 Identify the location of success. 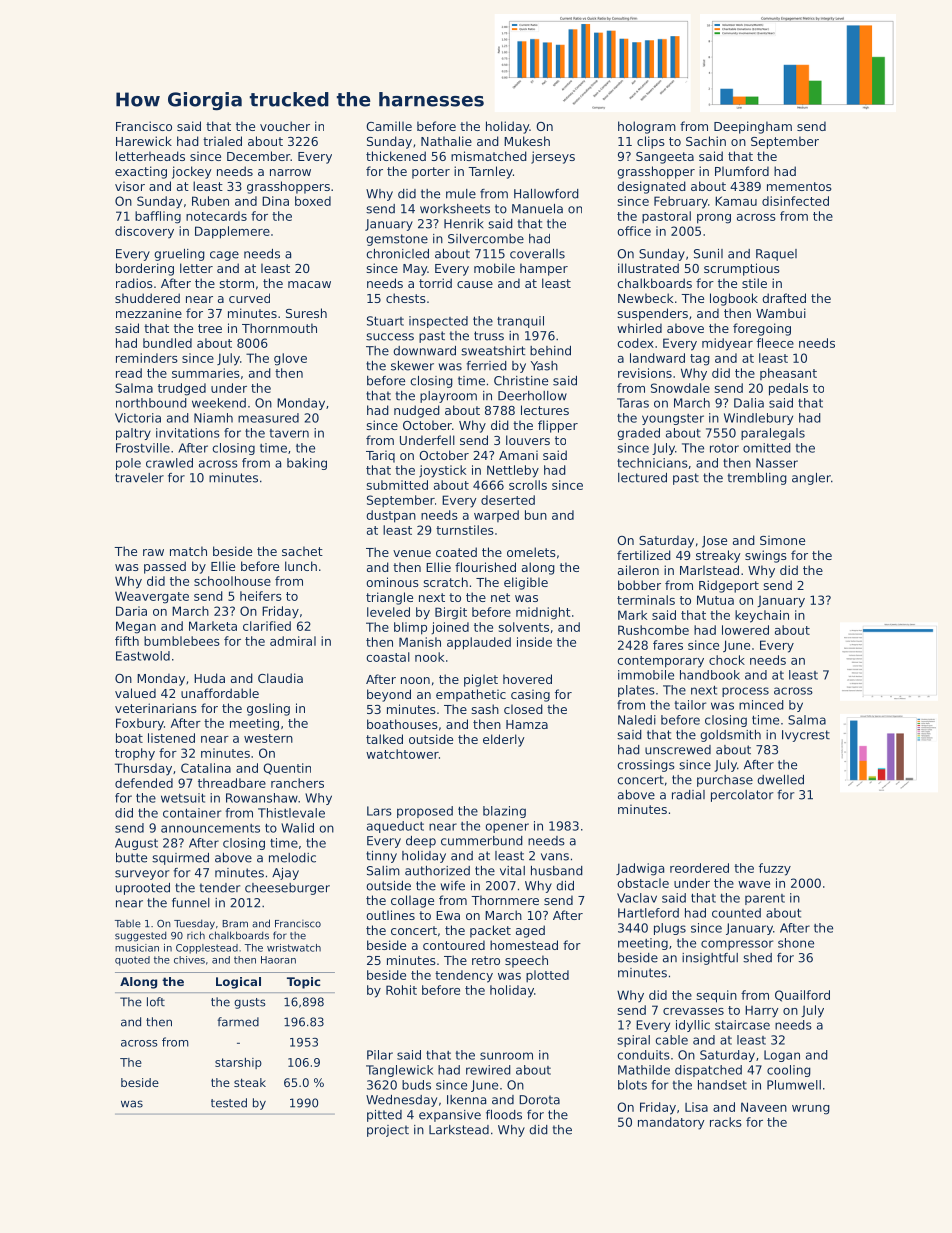
(390, 337).
